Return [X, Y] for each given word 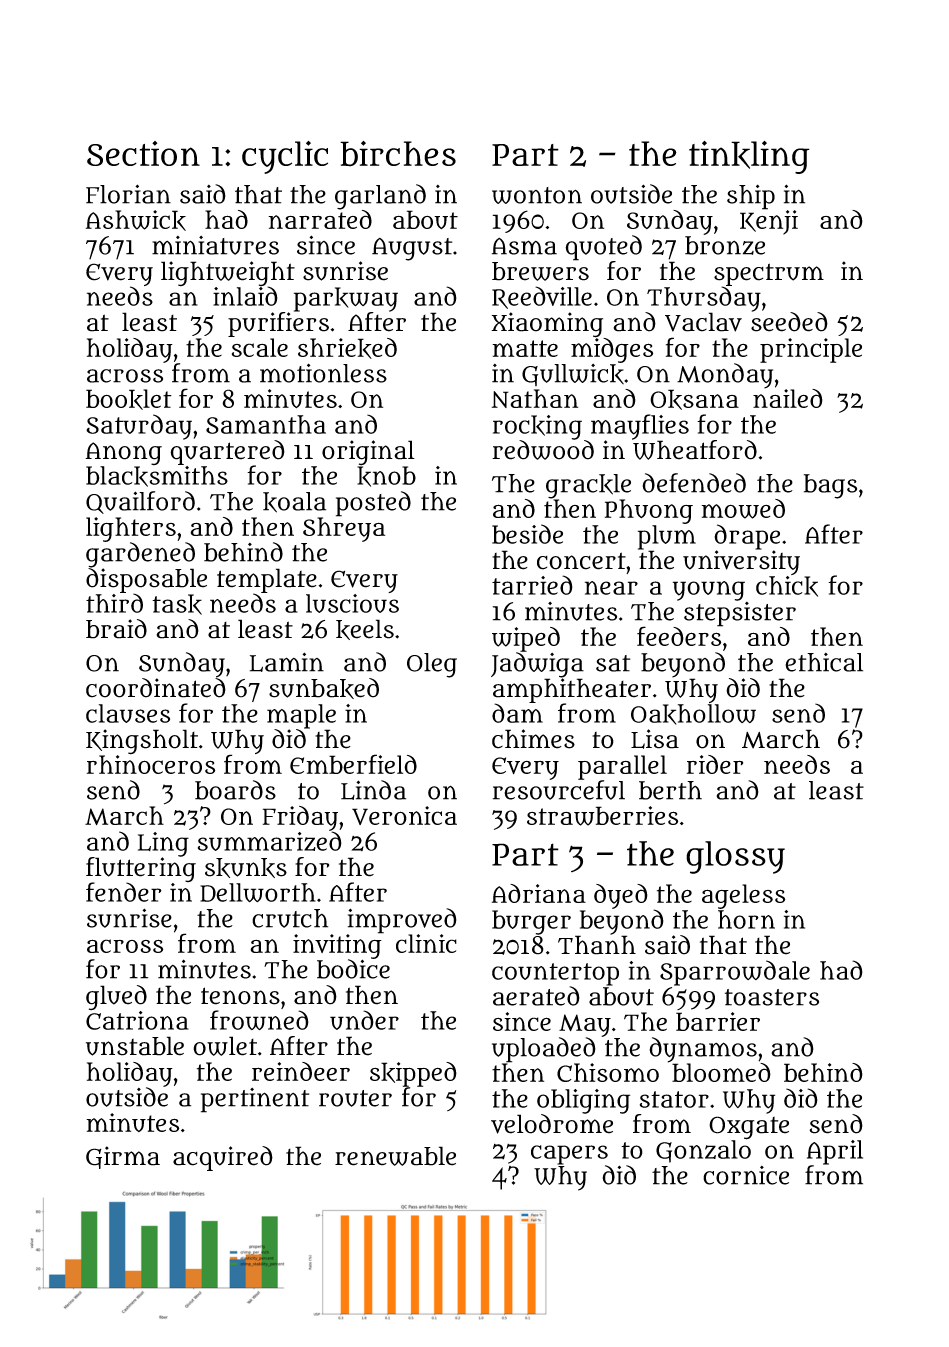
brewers [540, 271]
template [267, 580]
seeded [789, 322]
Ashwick [136, 220]
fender [124, 892]
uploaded [544, 1050]
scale [260, 347]
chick [787, 586]
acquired [223, 1158]
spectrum [769, 274]
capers [569, 1155]
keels [365, 629]
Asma [524, 246]
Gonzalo [703, 1151]
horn [746, 919]
